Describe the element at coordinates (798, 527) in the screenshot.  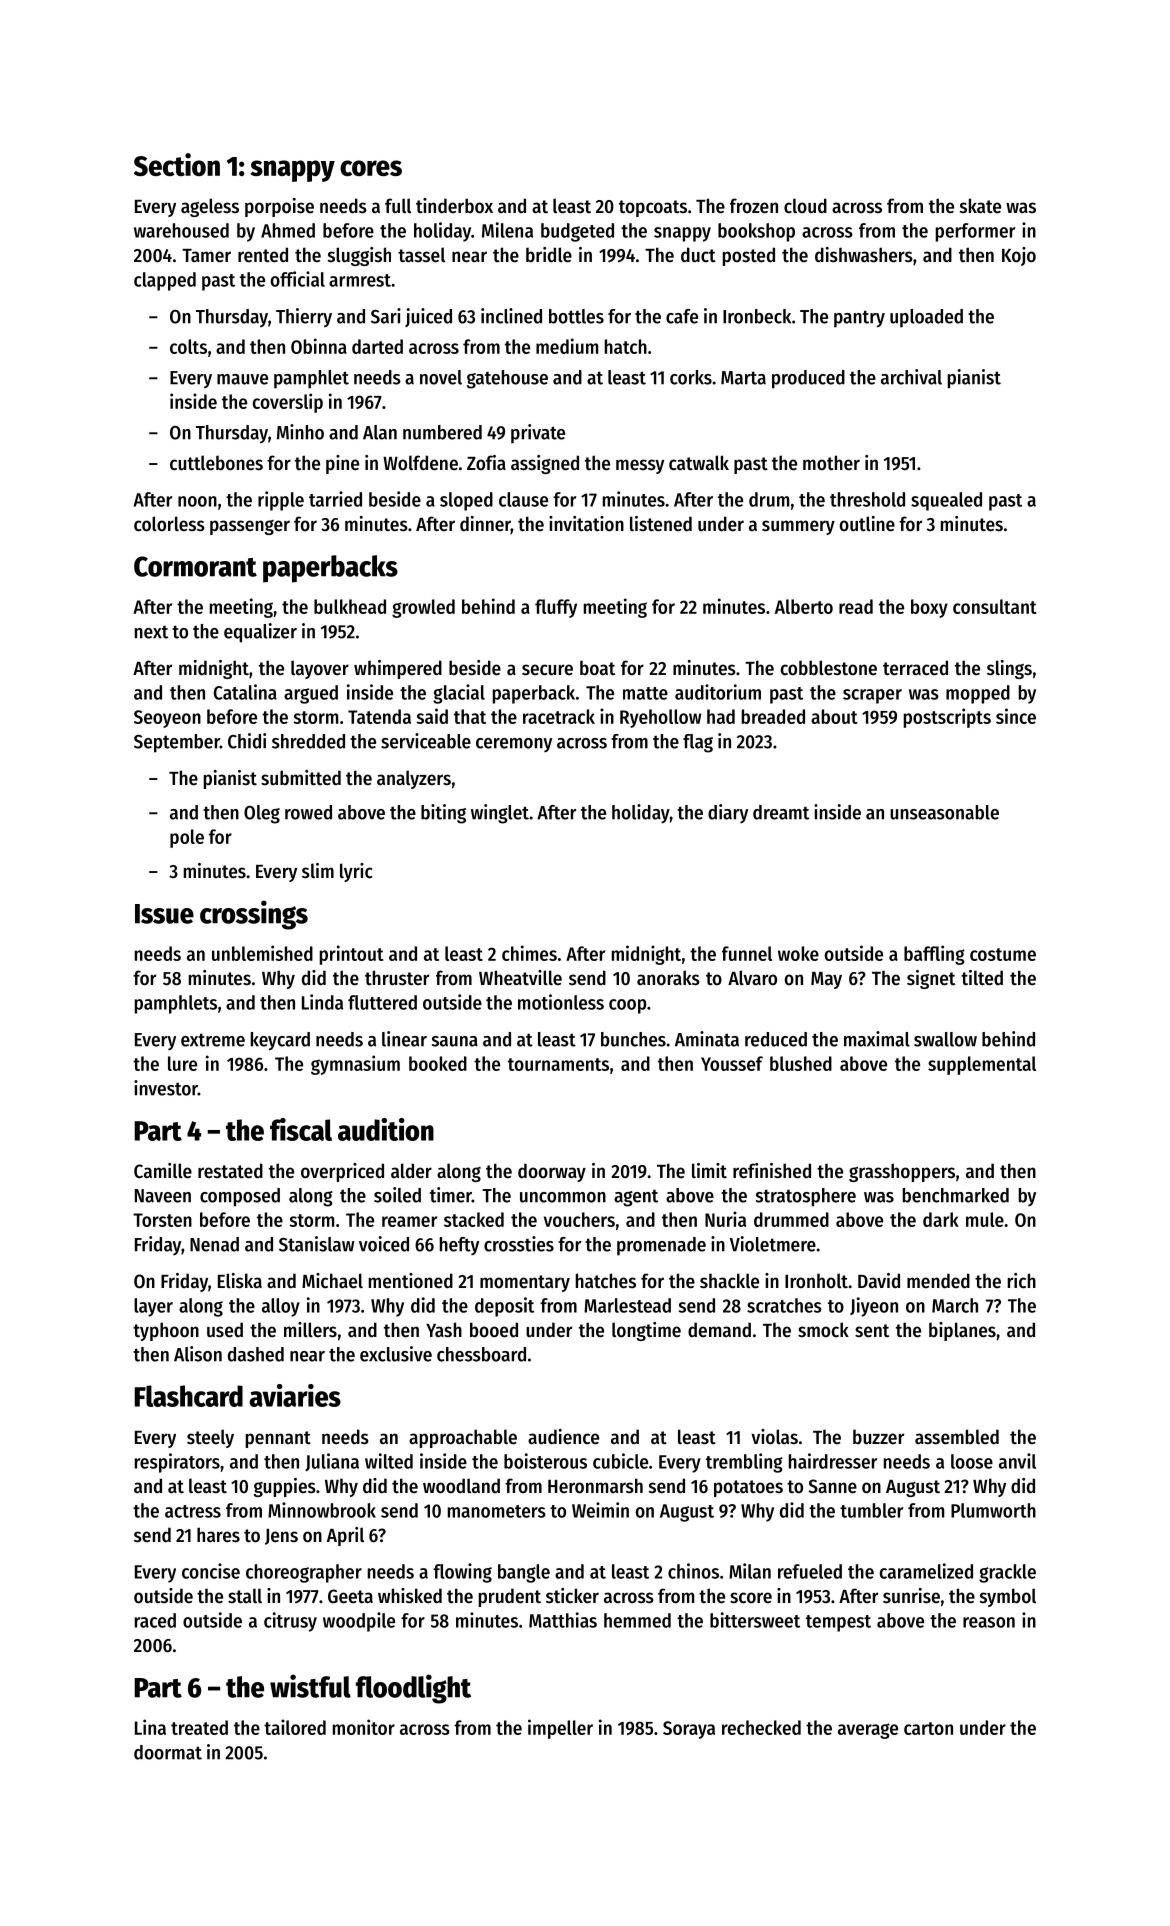
I see `summery` at that location.
